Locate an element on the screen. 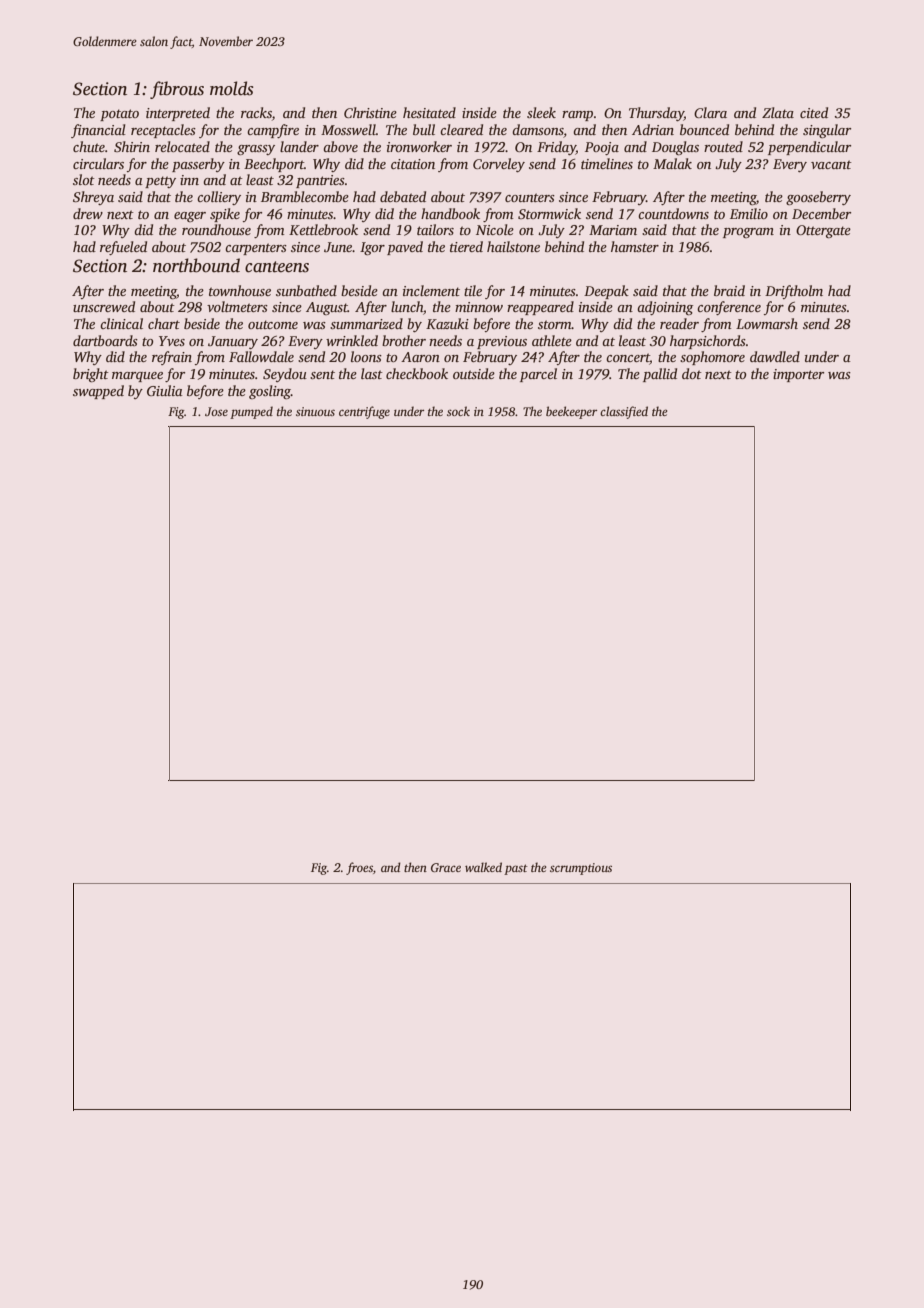 This screenshot has height=1308, width=924. swapped is located at coordinates (98, 392).
